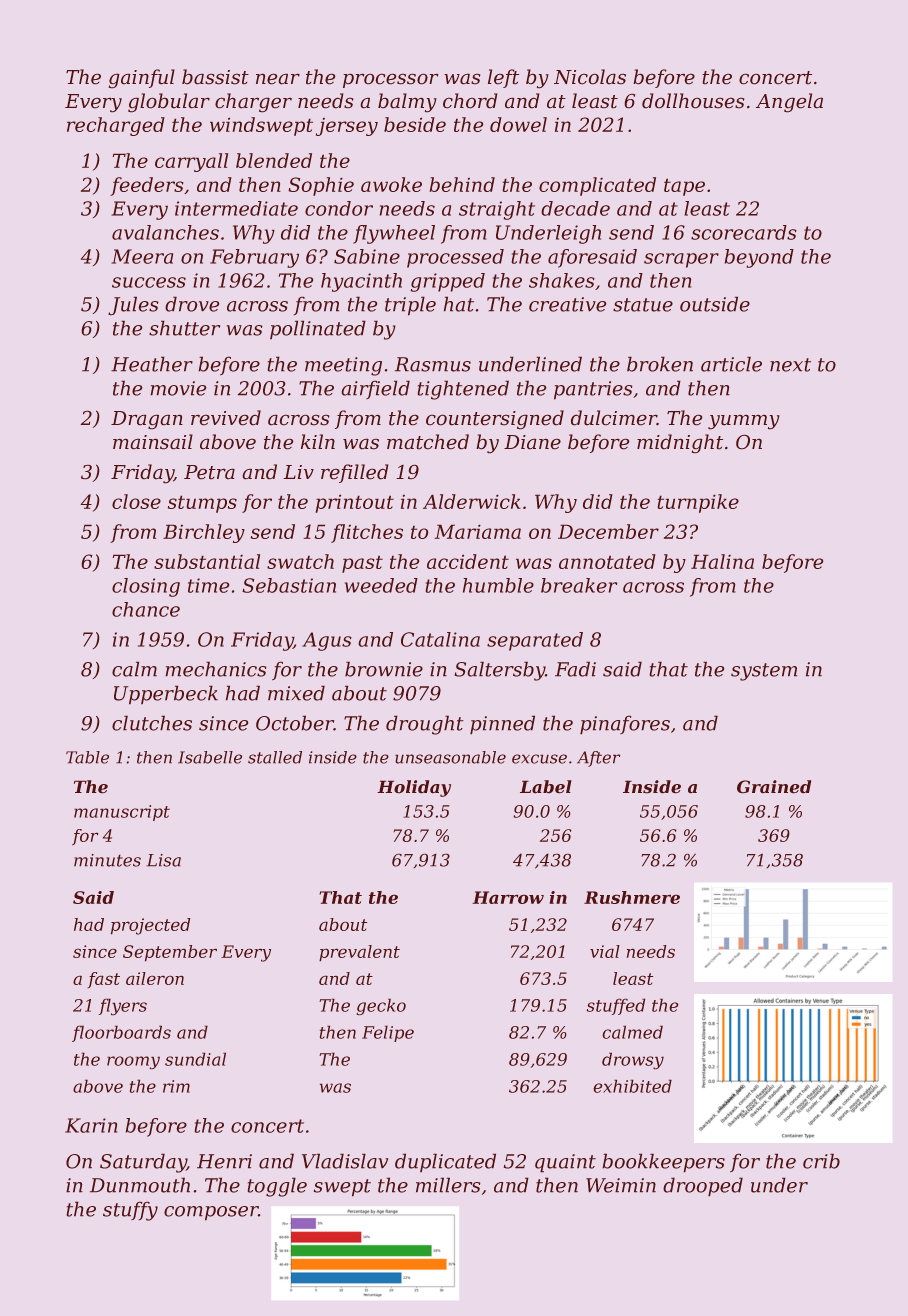 This screenshot has width=908, height=1316. I want to click on gecko, so click(381, 1007).
